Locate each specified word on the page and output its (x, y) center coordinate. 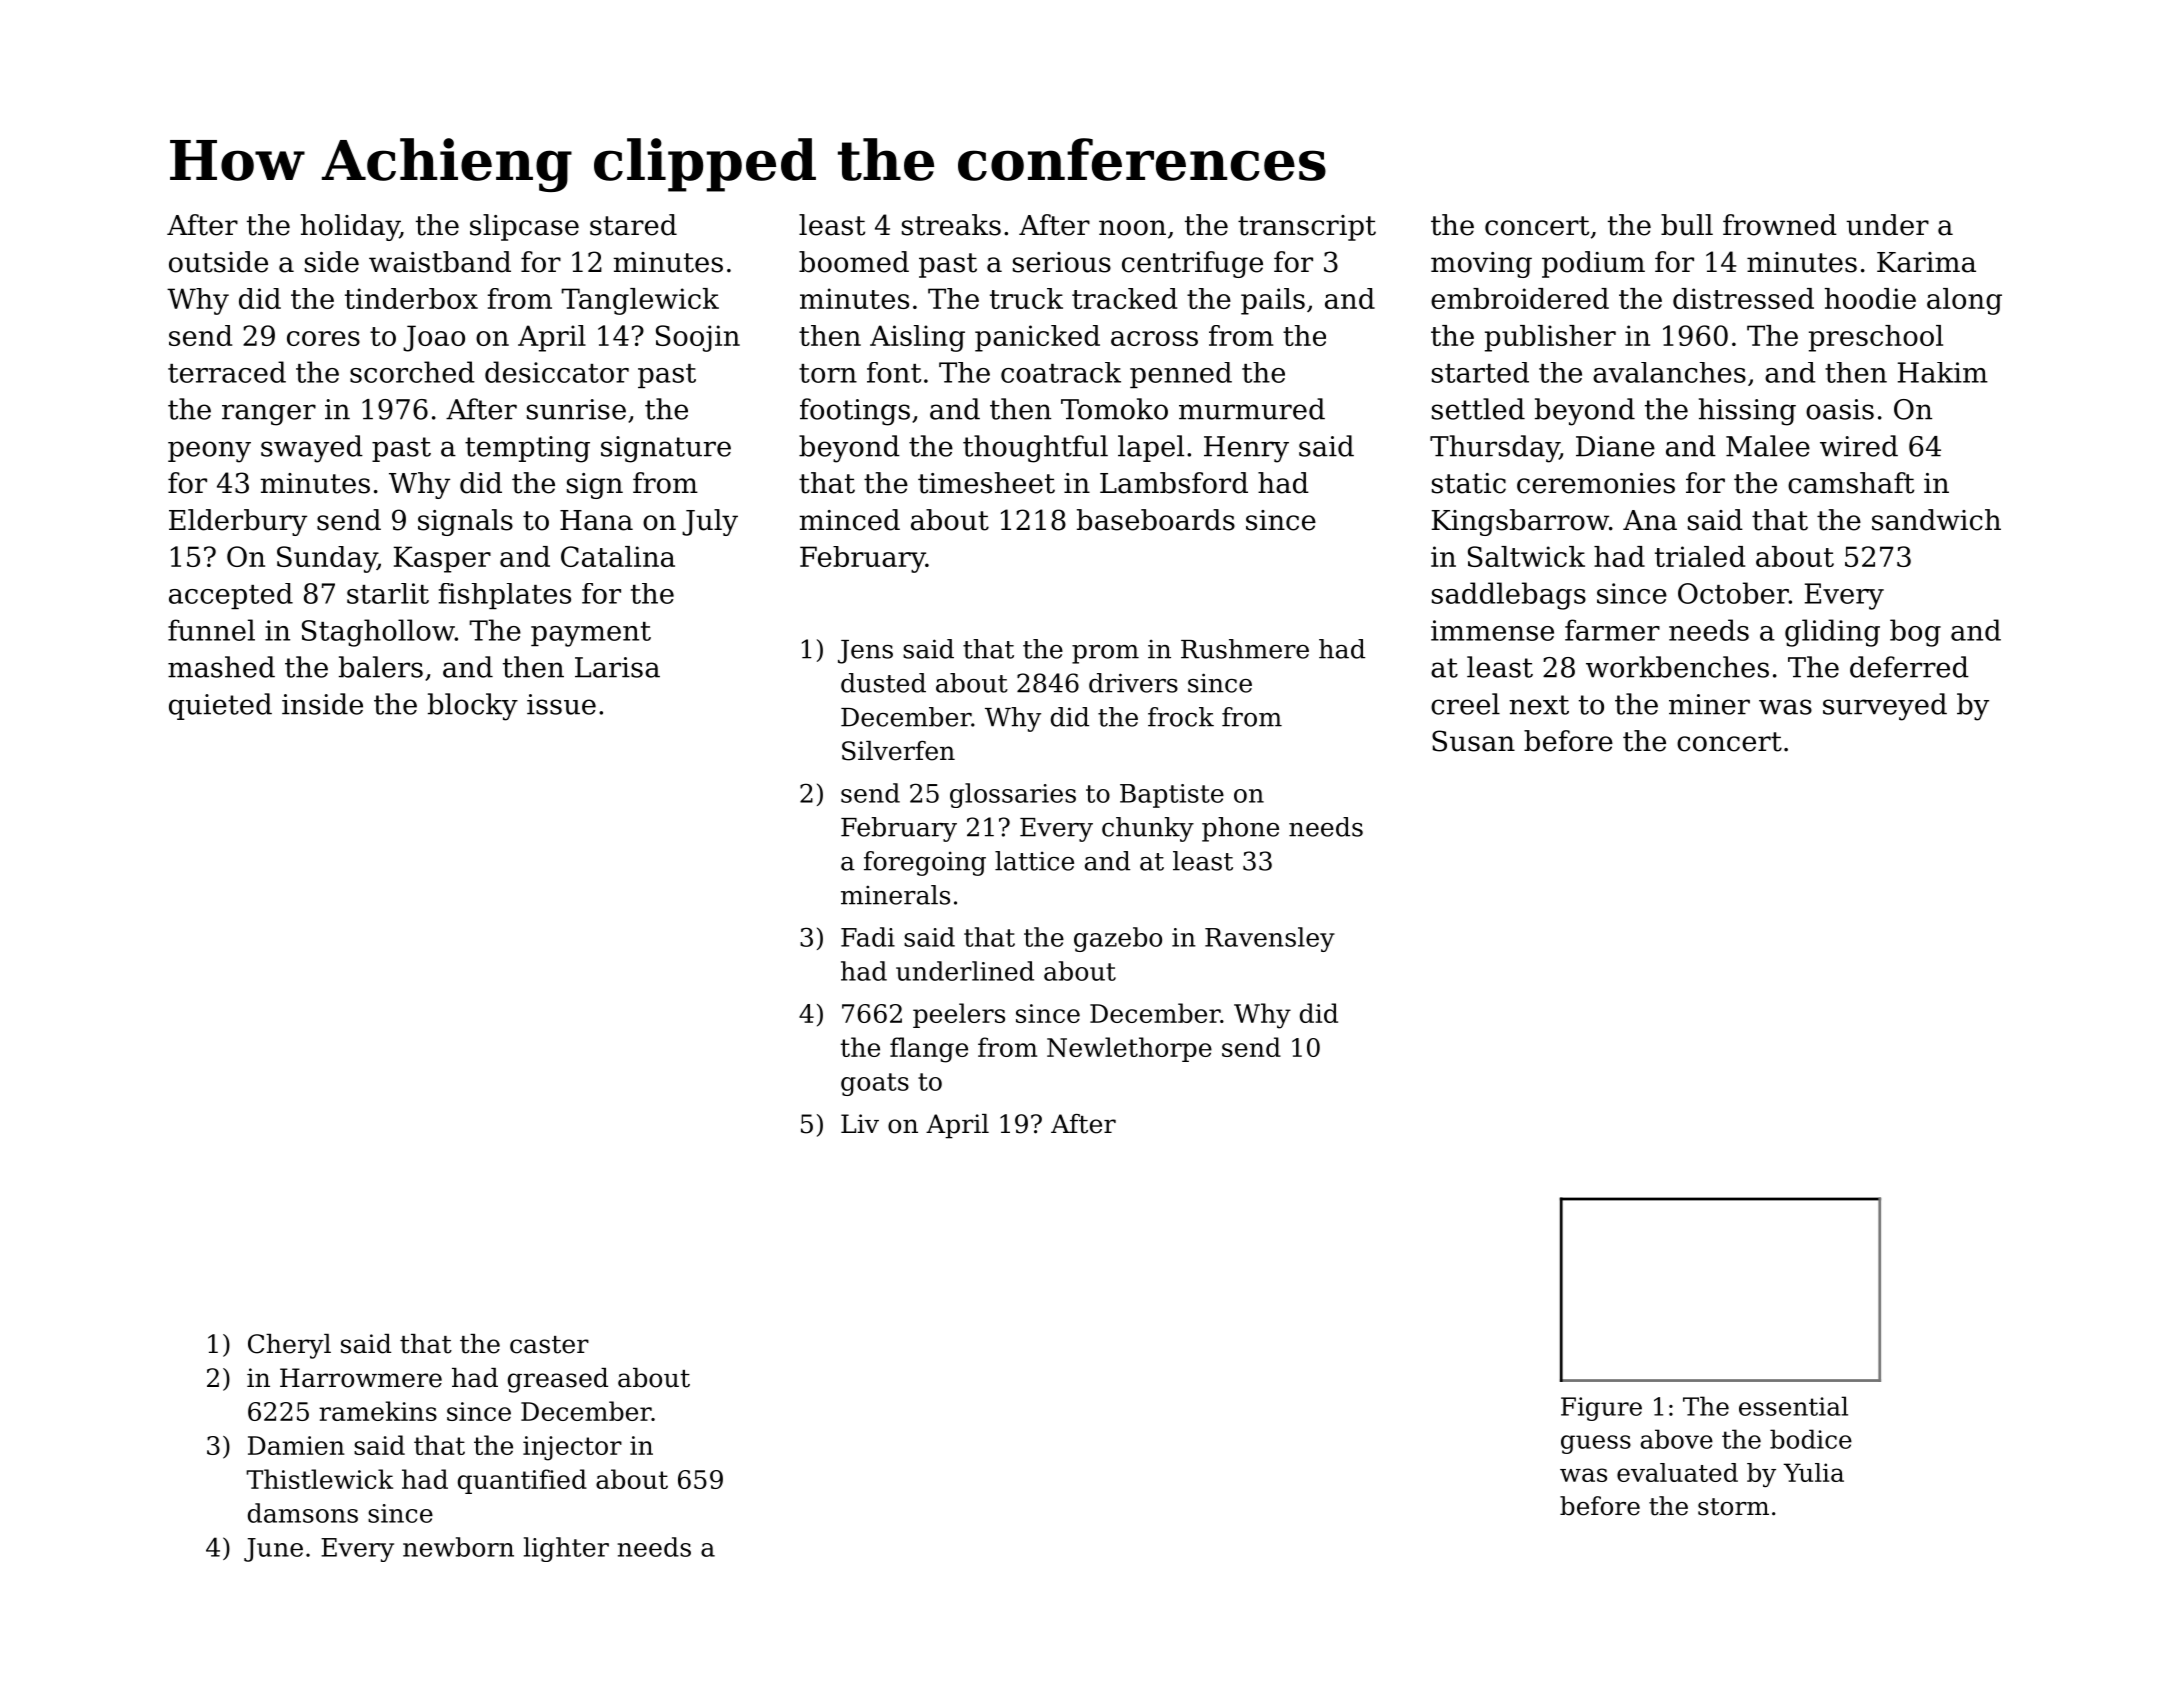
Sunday (327, 559)
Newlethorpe (1129, 1049)
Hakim (1943, 372)
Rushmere (1245, 649)
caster (549, 1345)
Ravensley (1270, 939)
